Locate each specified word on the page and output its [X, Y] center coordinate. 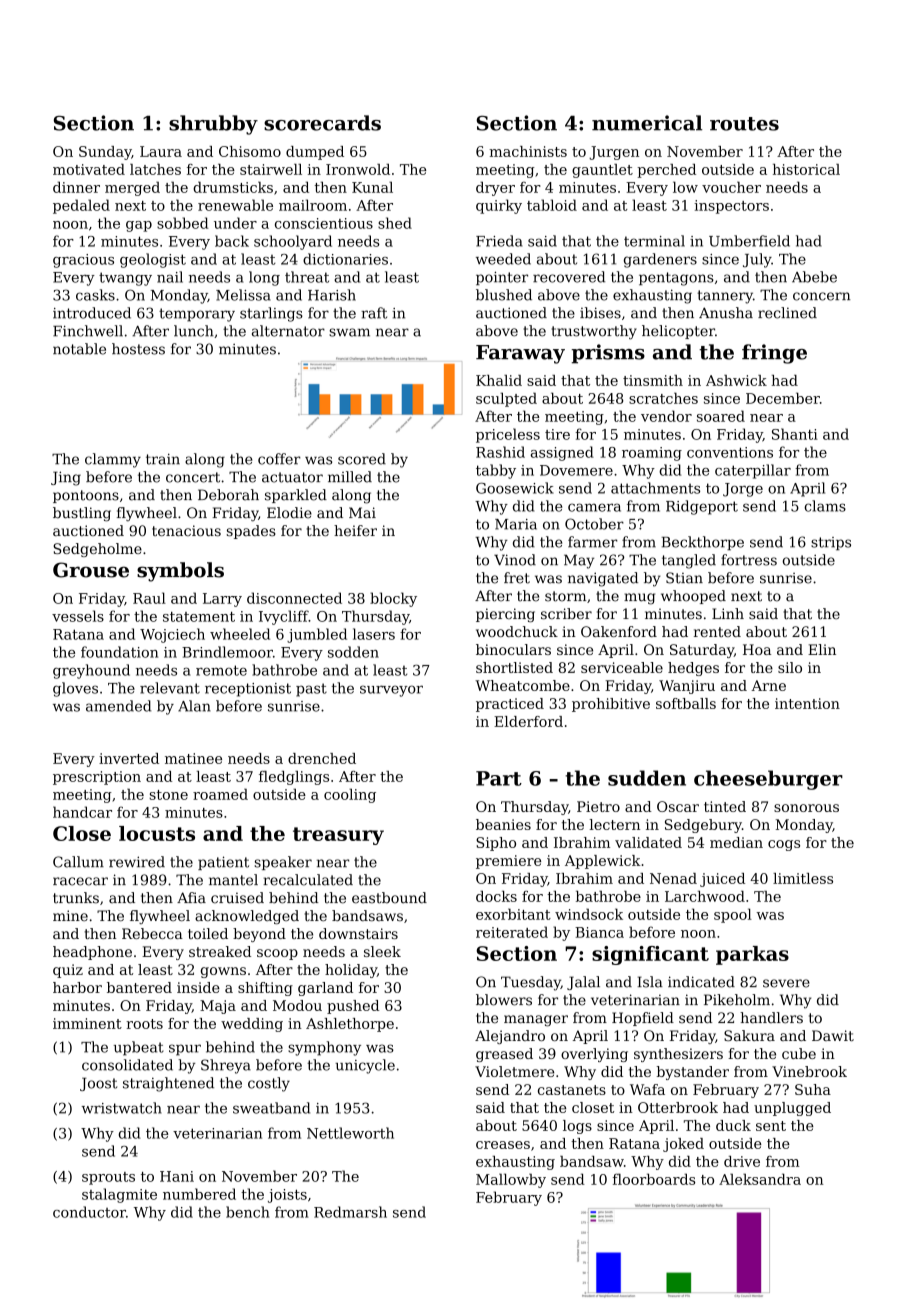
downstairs [358, 933]
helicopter [678, 332]
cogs [784, 845]
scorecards [322, 123]
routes [744, 124]
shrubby [213, 125]
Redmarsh [350, 1212]
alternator [288, 331]
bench [248, 1212]
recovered [569, 277]
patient [223, 863]
